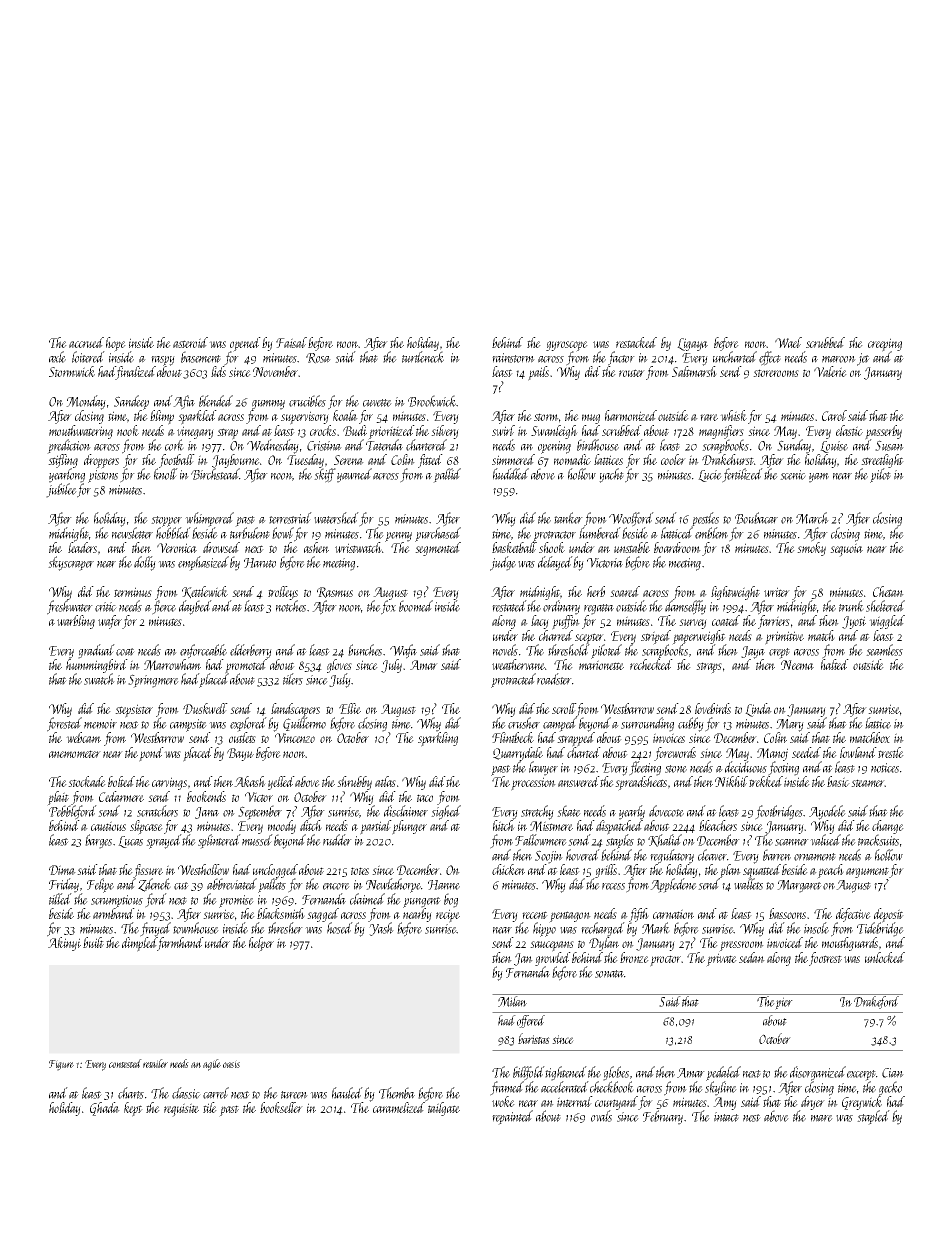  I want to click on trestle, so click(891, 752).
